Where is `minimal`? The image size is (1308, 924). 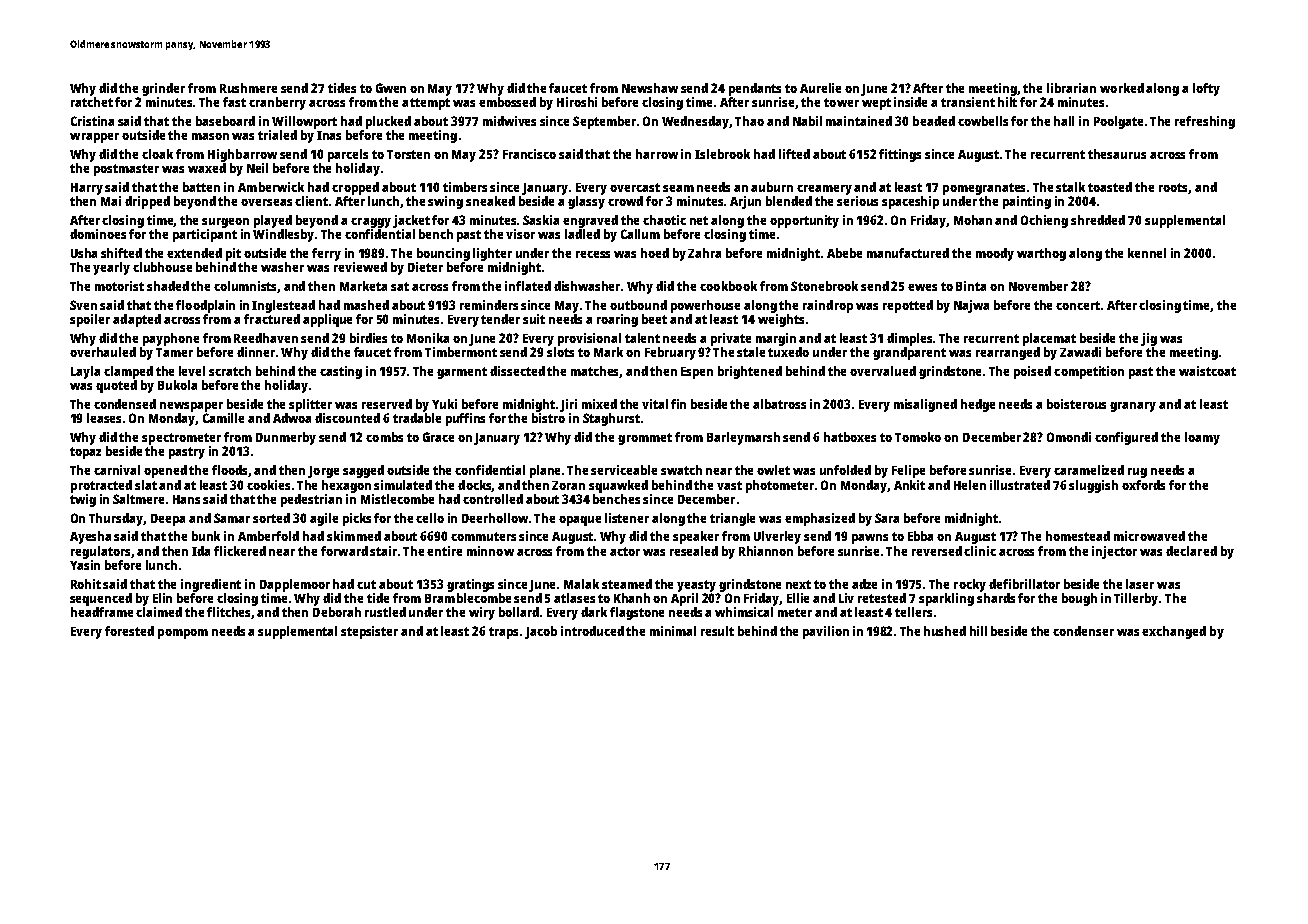 minimal is located at coordinates (673, 631).
